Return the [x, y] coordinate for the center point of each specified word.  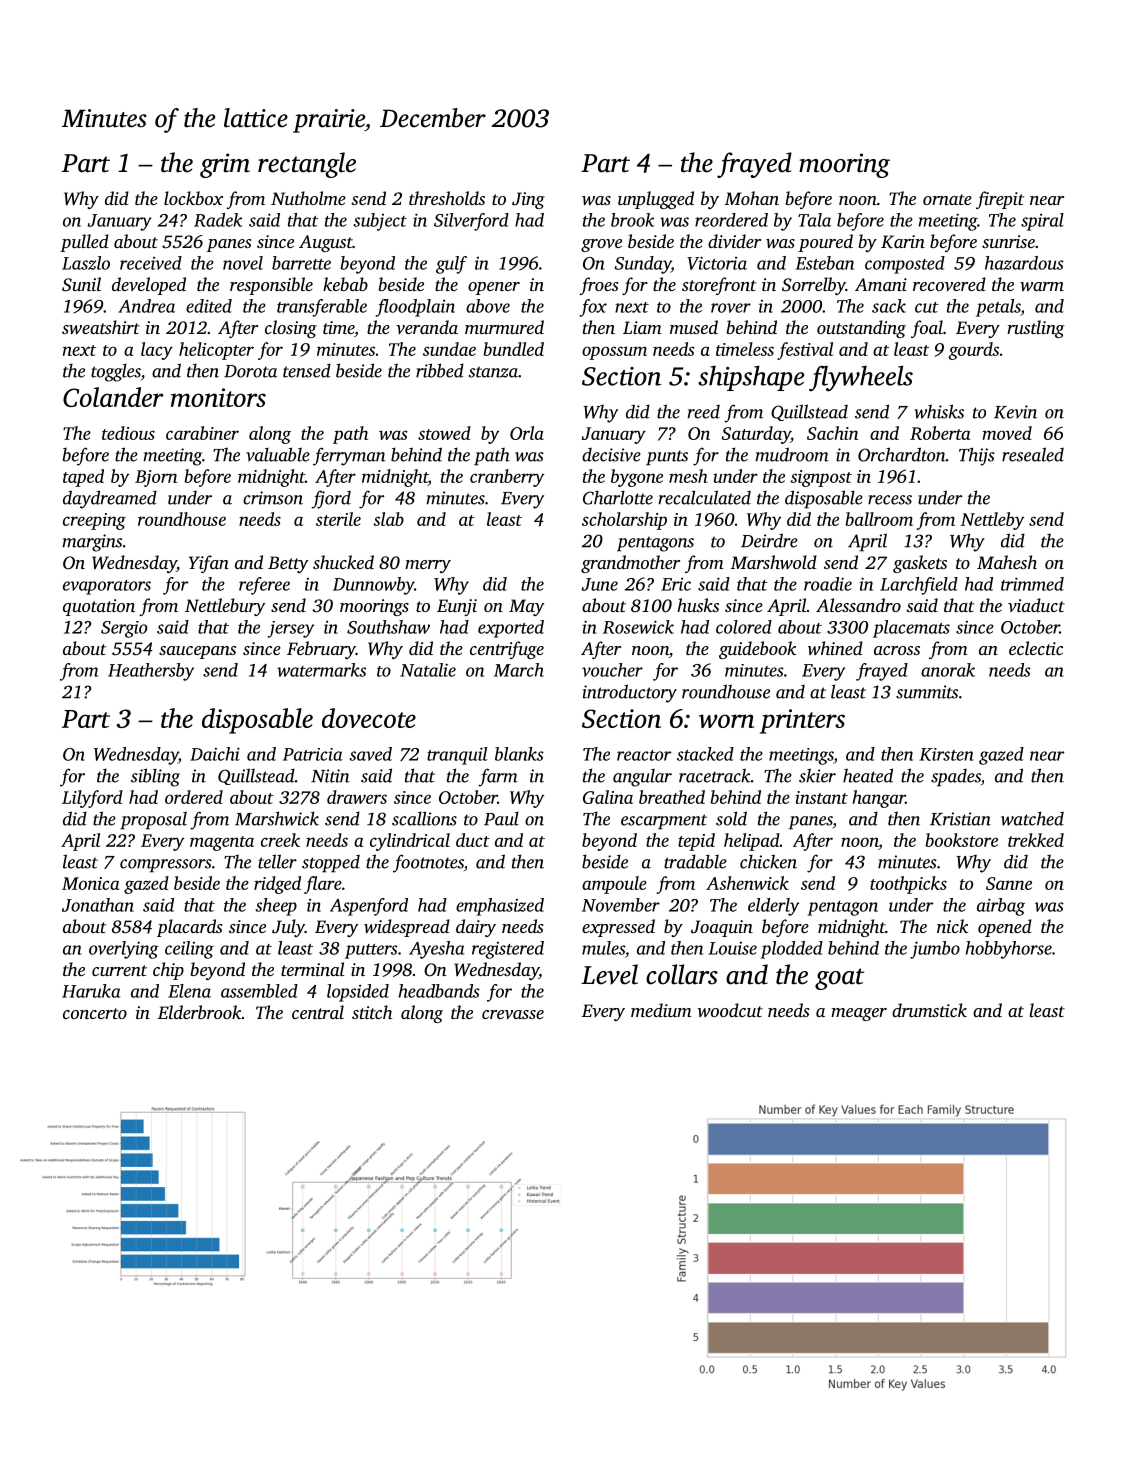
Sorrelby [814, 286]
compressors [166, 866]
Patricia [313, 754]
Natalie [428, 670]
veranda [427, 327]
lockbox [193, 198]
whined [835, 648]
